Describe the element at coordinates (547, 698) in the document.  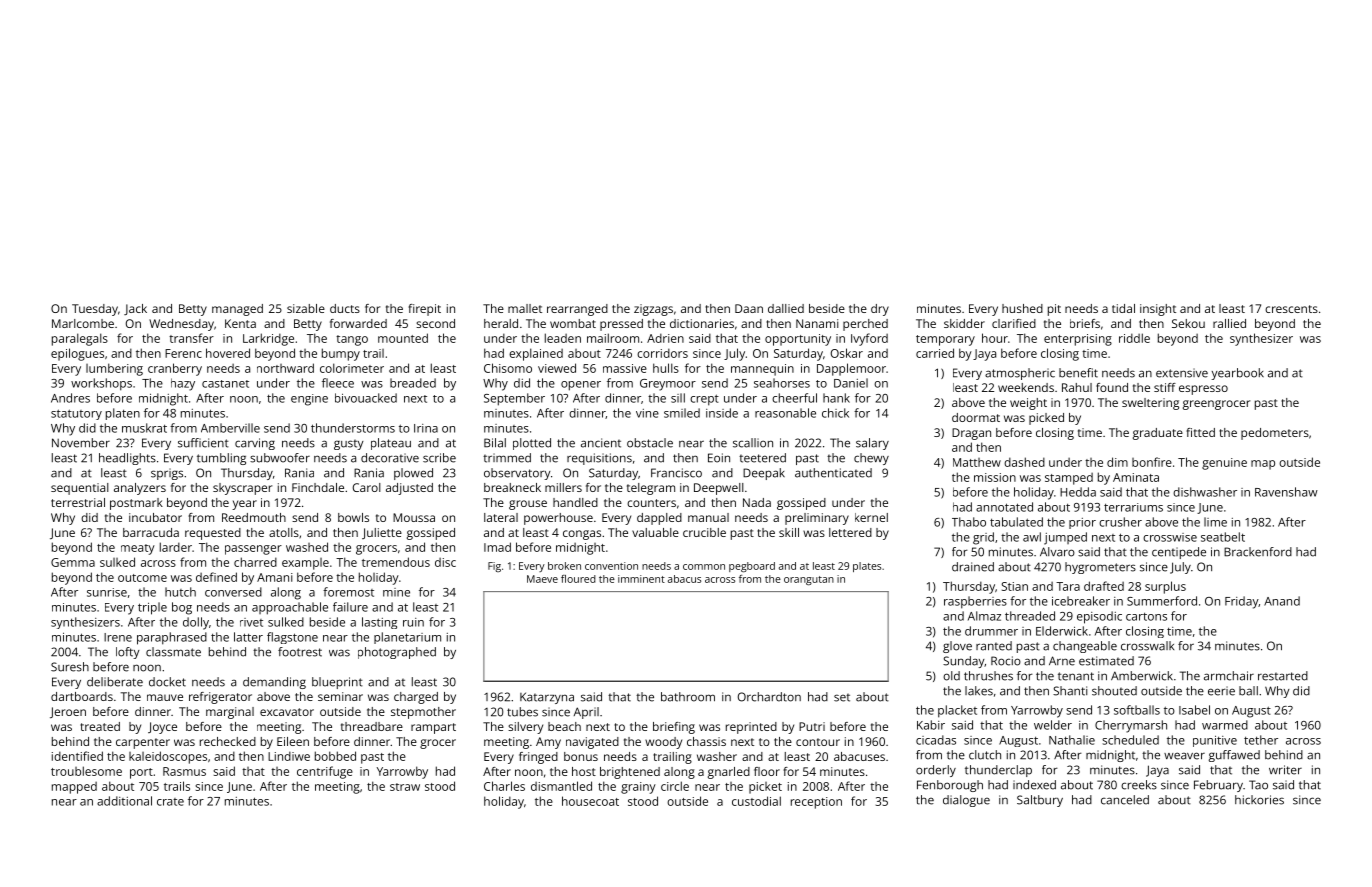
I see `Katarzyna` at that location.
